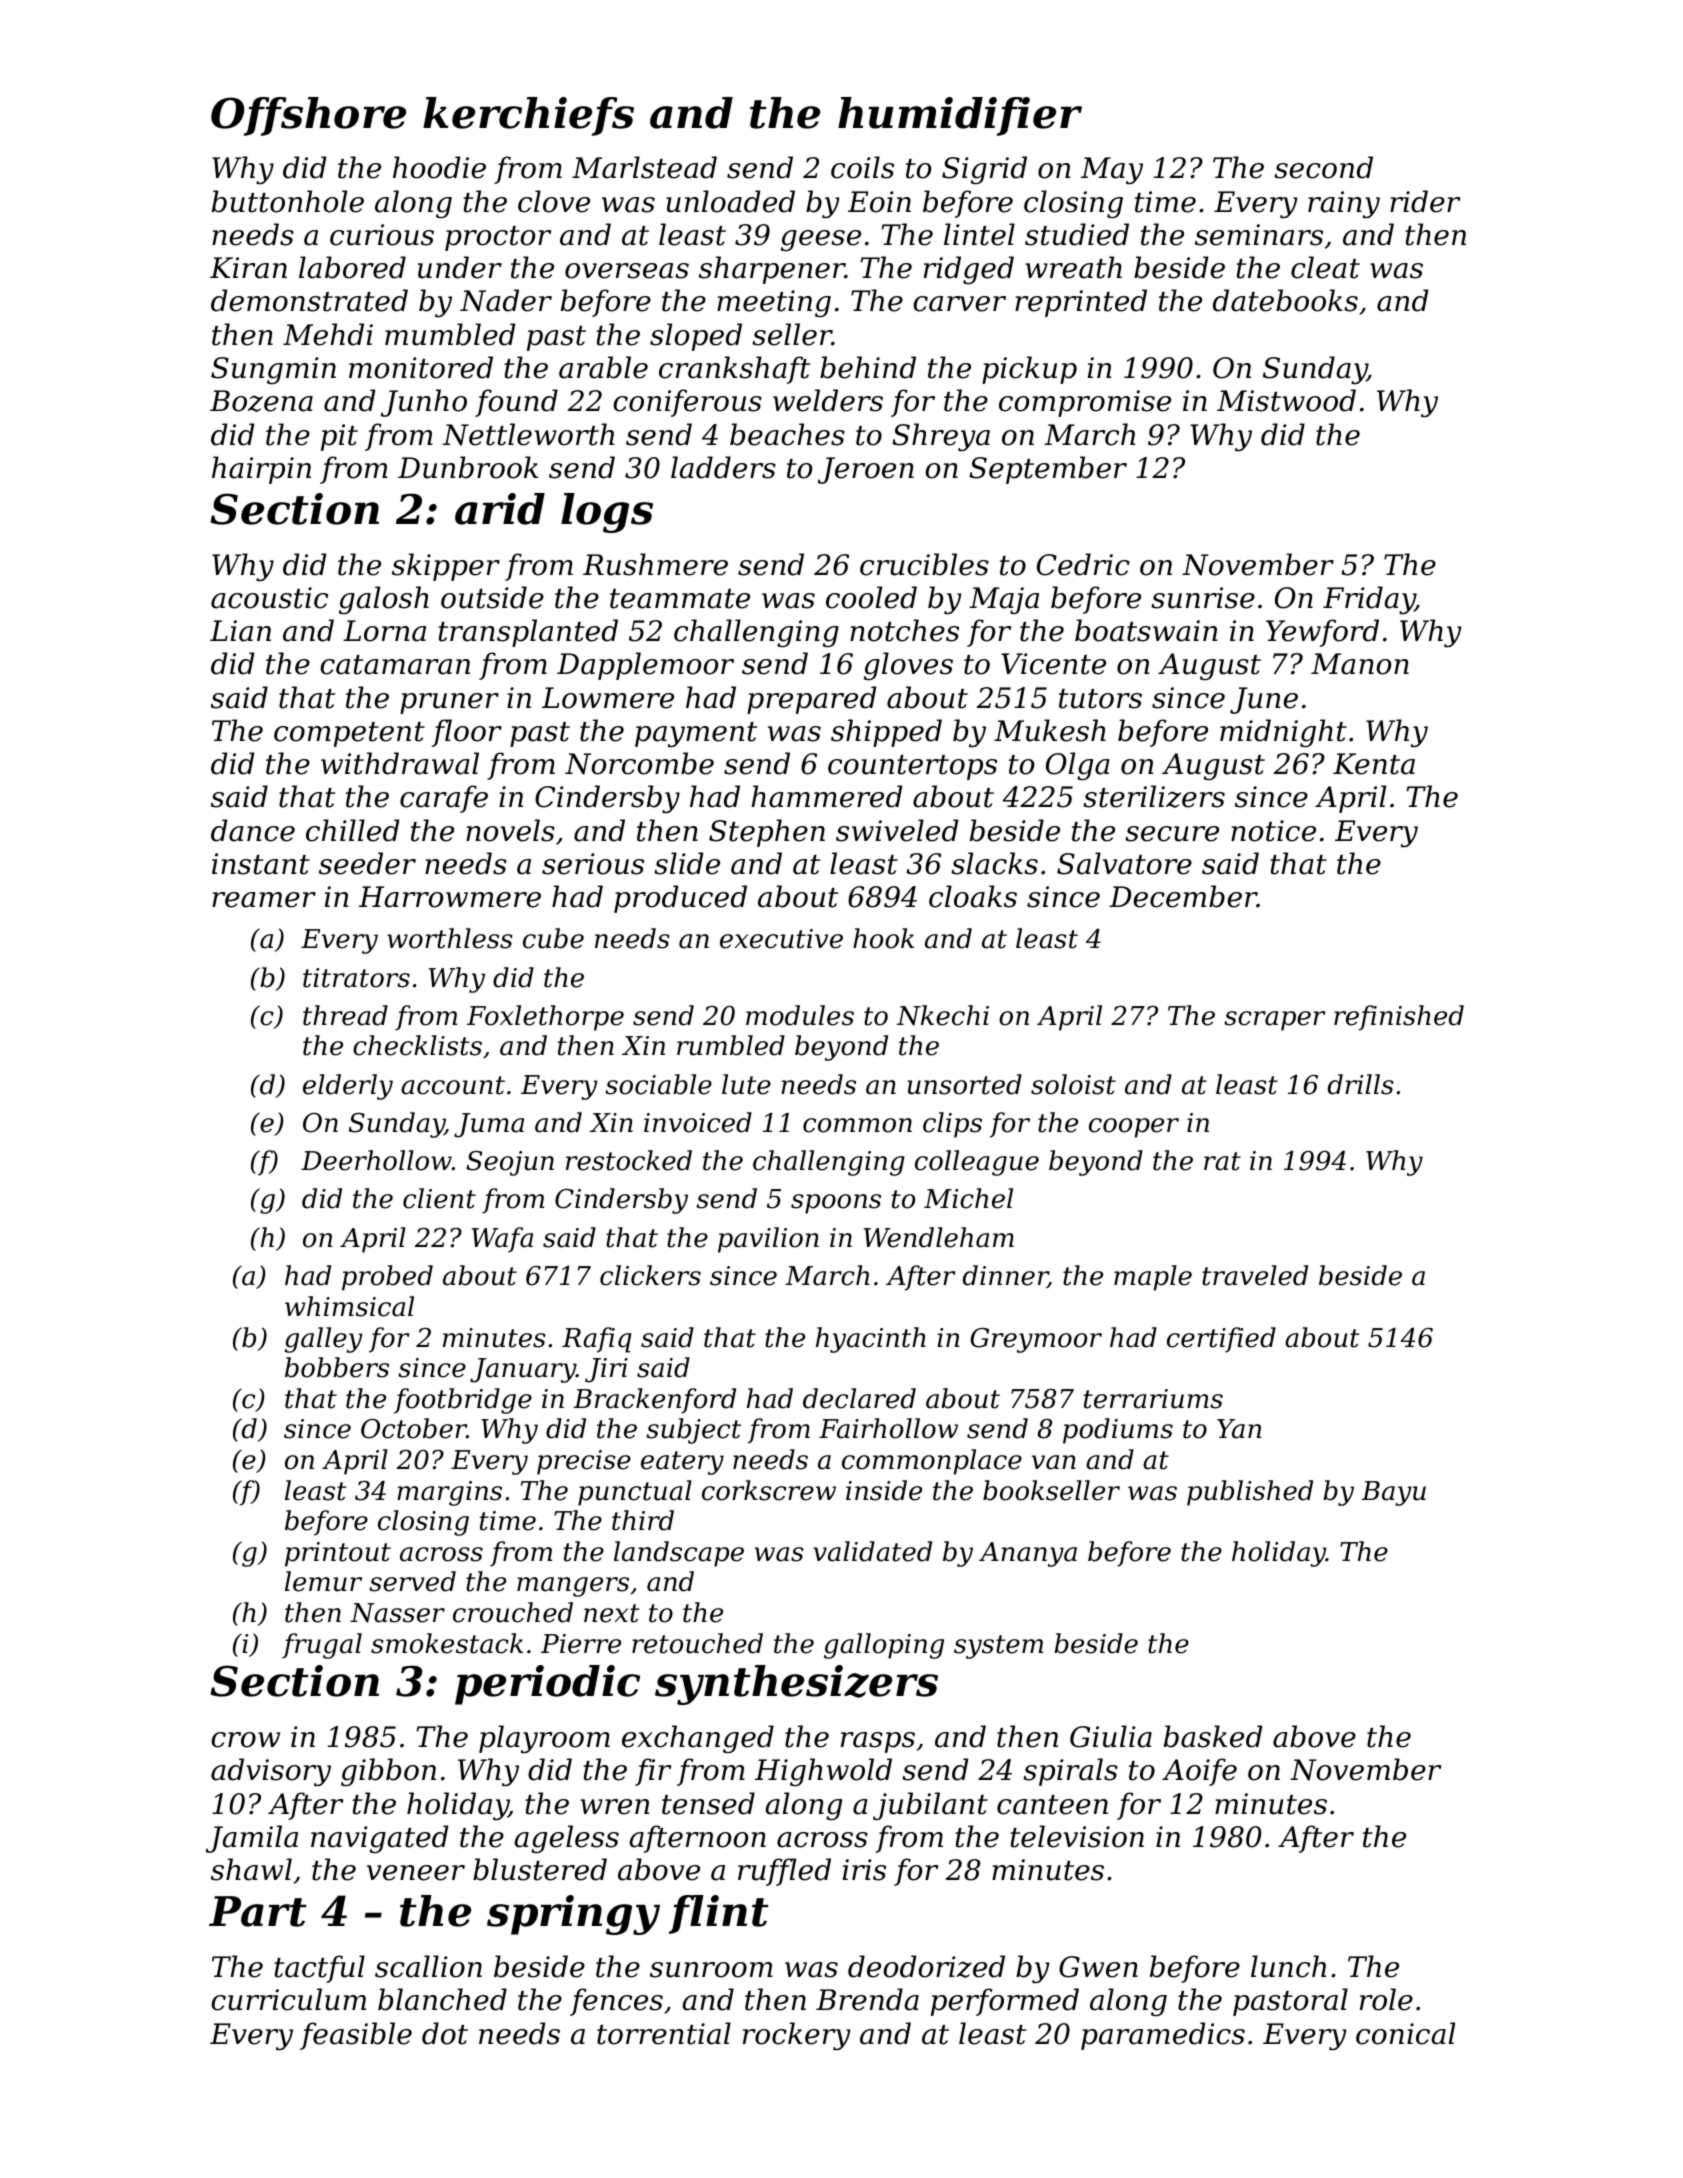 The width and height of the page is (1683, 2178). Describe the element at coordinates (1323, 167) in the page. I see `second` at that location.
